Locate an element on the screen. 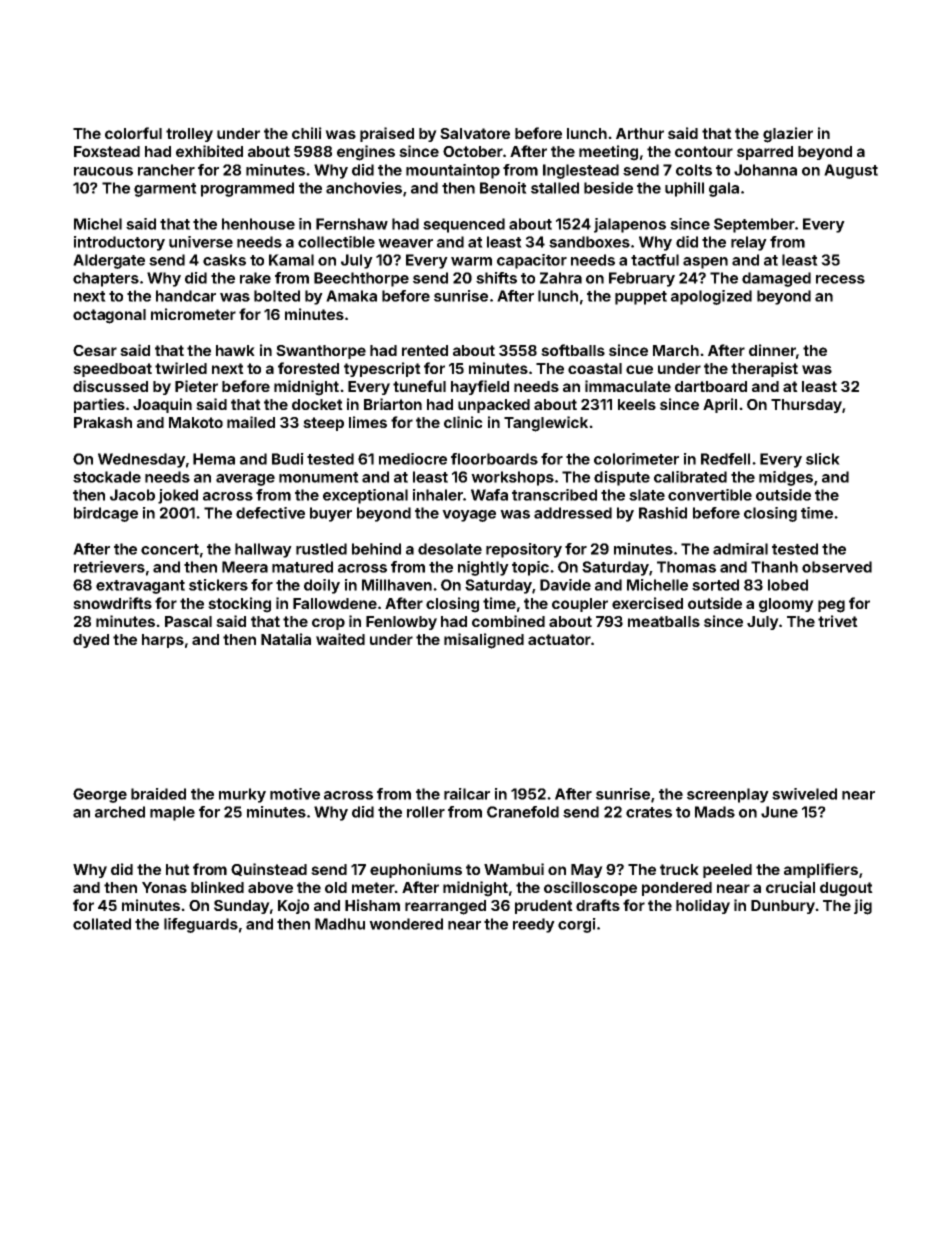 This screenshot has height=1233, width=952. wondered is located at coordinates (406, 924).
